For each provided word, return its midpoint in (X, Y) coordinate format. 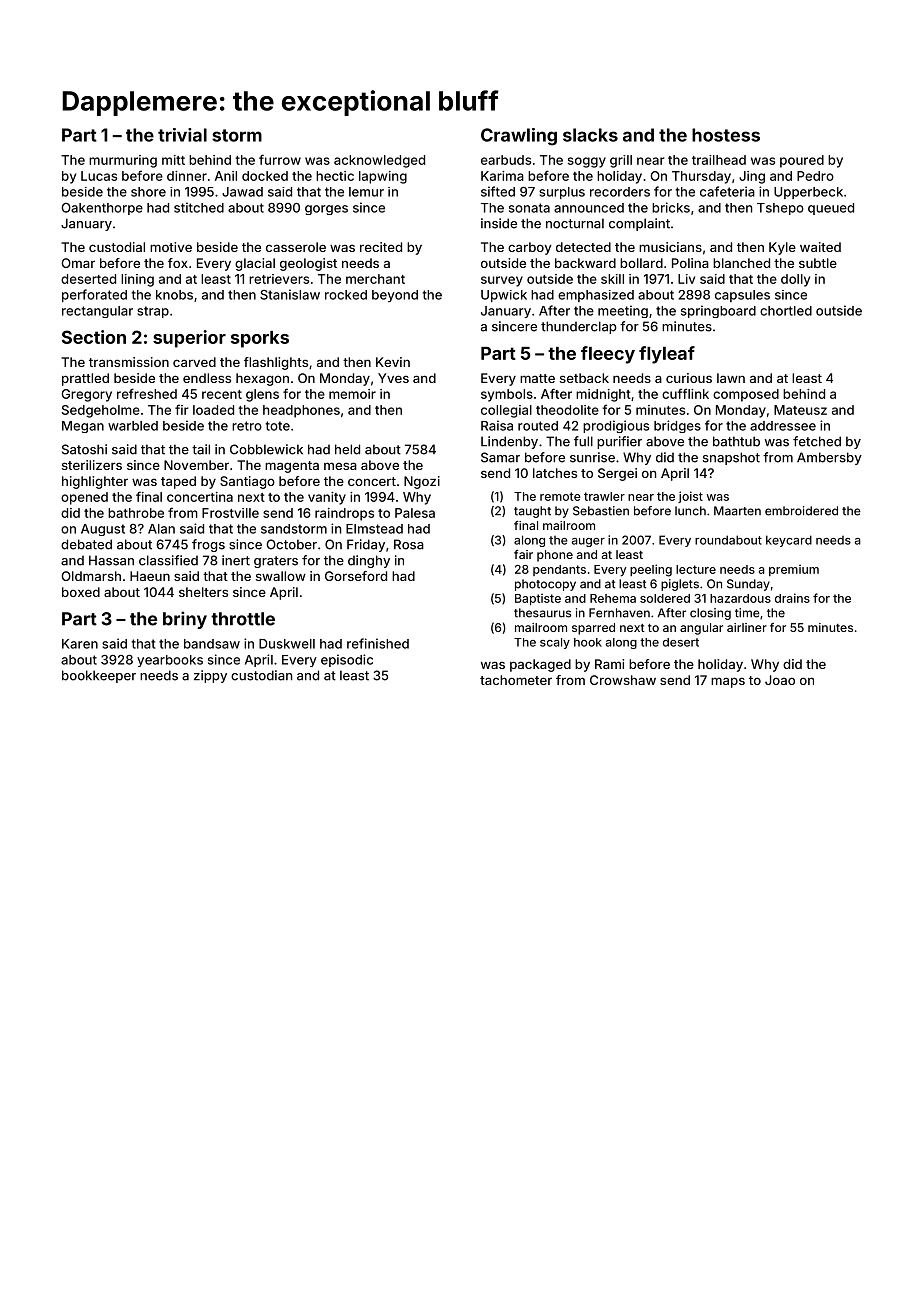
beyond (395, 296)
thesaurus (542, 613)
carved (194, 362)
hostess (726, 135)
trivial (182, 135)
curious (689, 378)
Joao (780, 680)
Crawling (519, 137)
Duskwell (287, 644)
